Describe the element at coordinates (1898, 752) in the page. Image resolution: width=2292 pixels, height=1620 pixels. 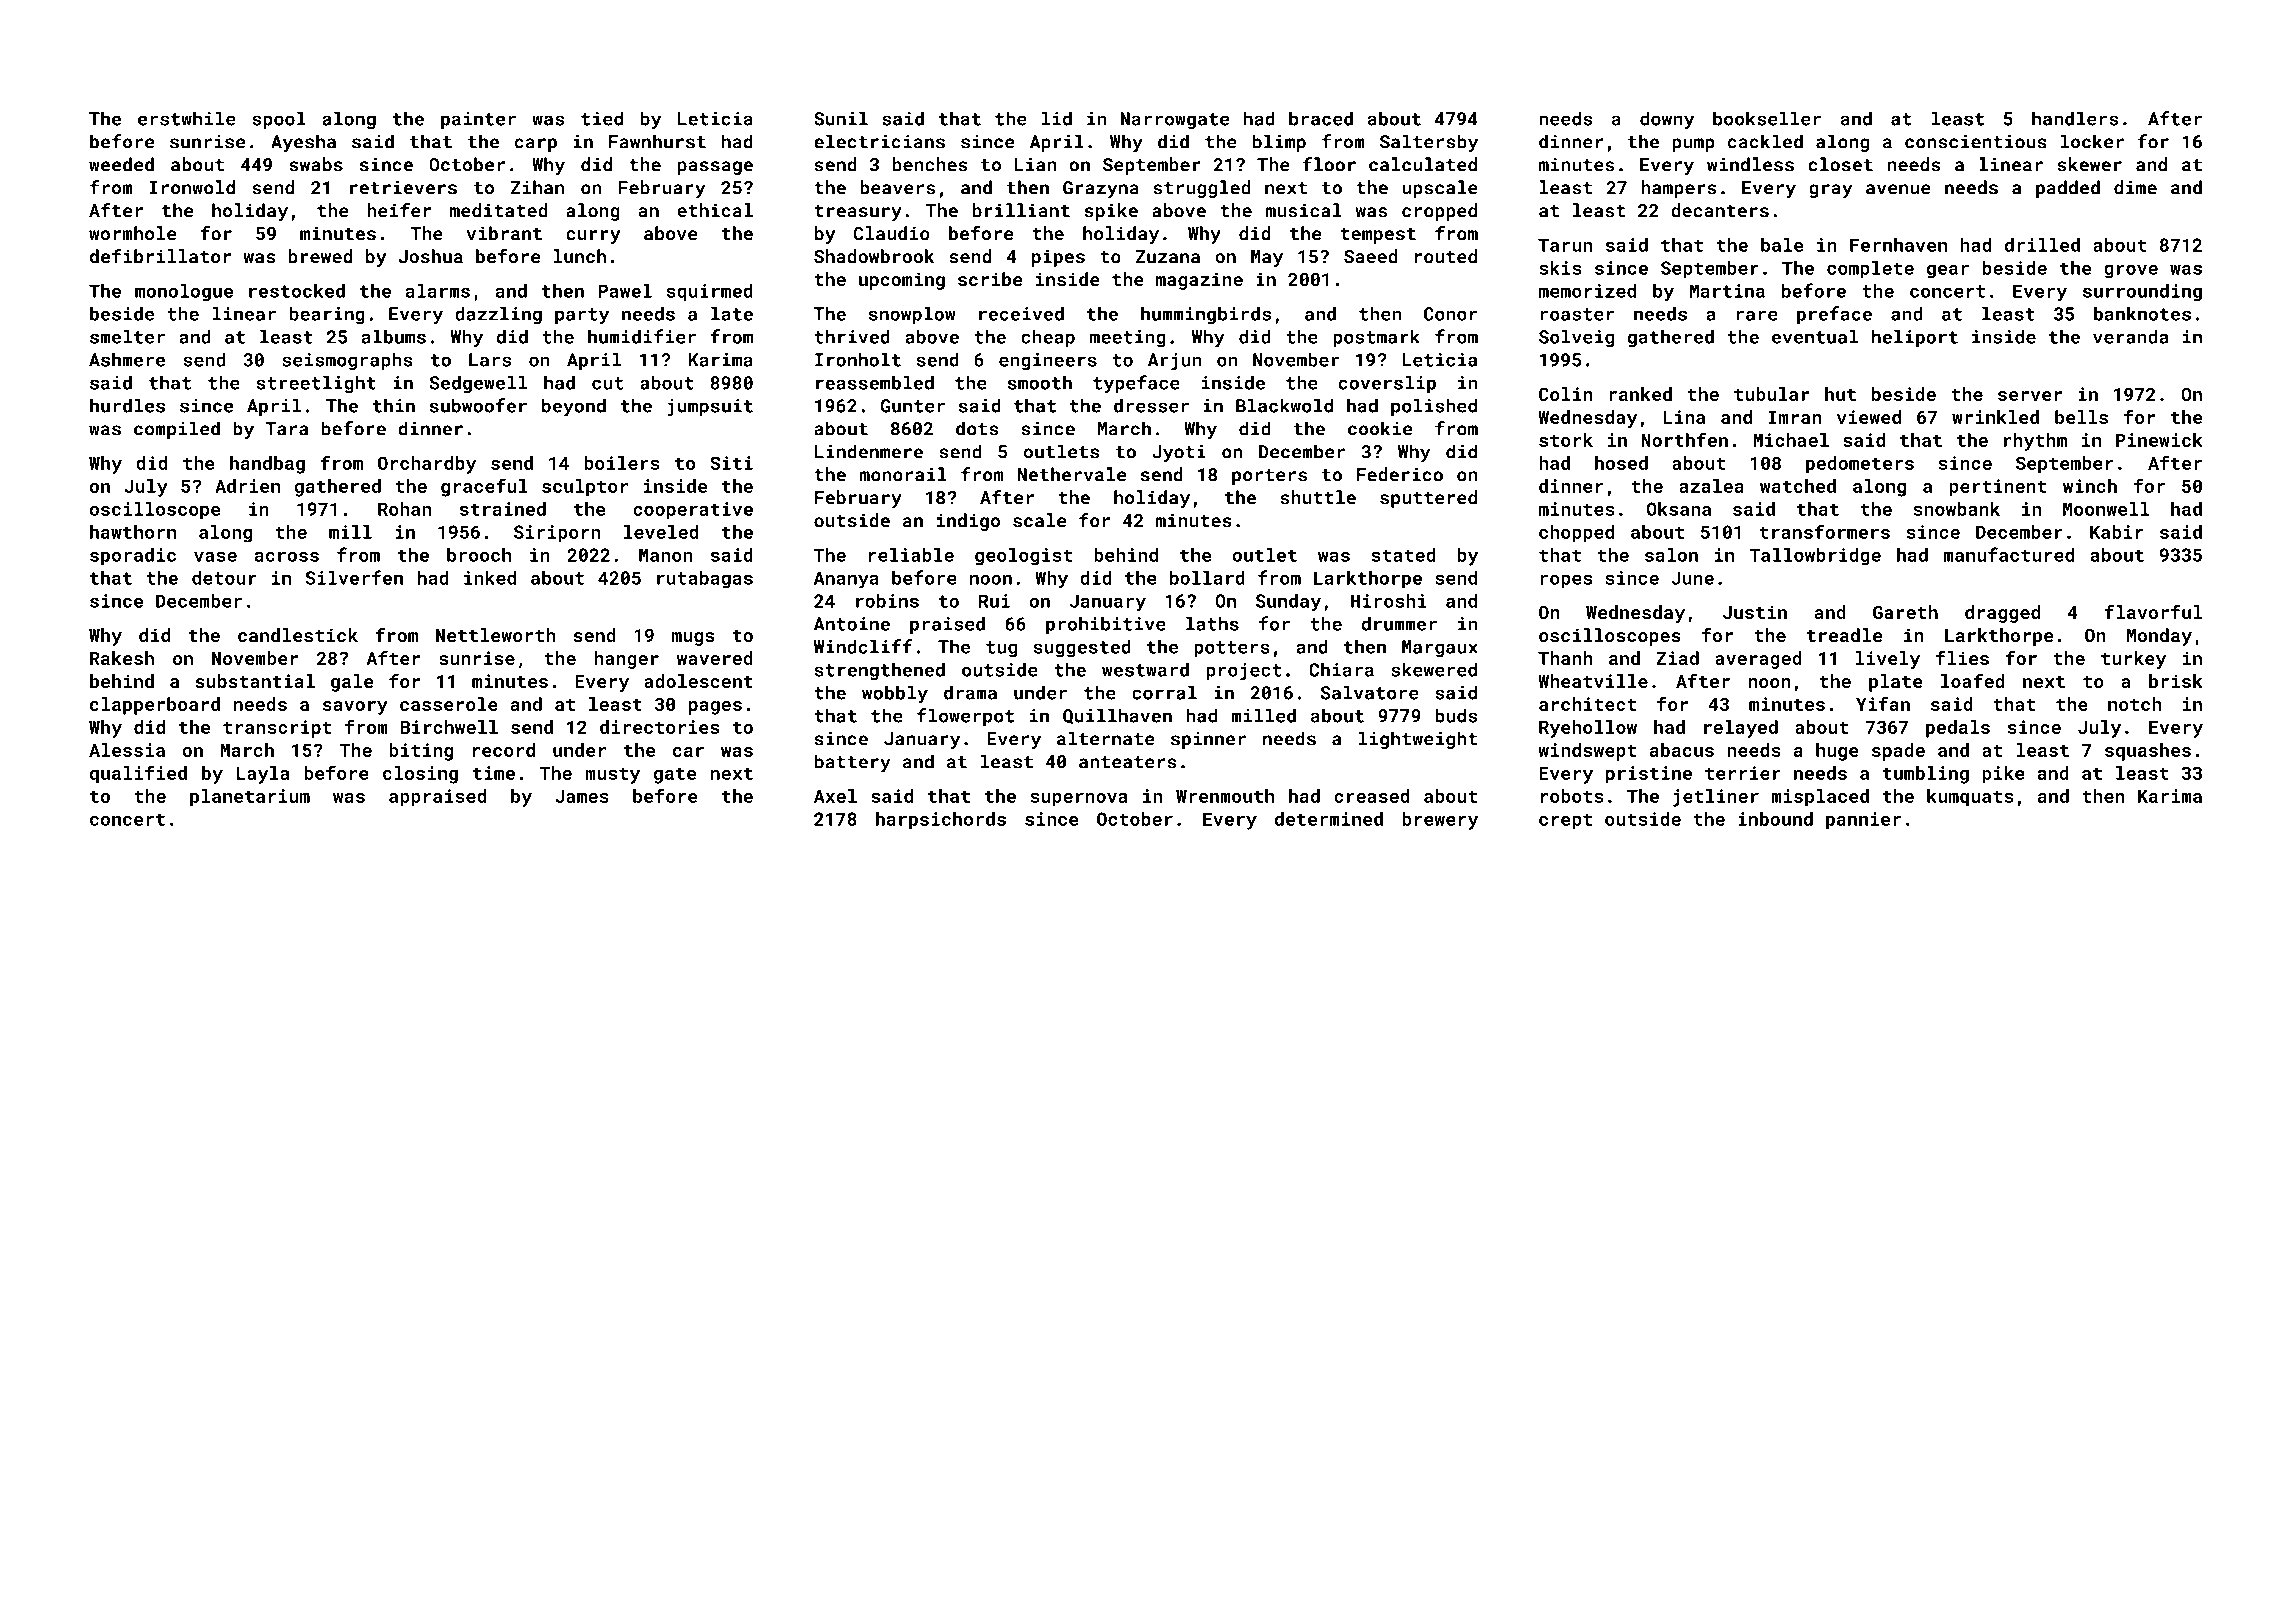
I see `spade` at that location.
